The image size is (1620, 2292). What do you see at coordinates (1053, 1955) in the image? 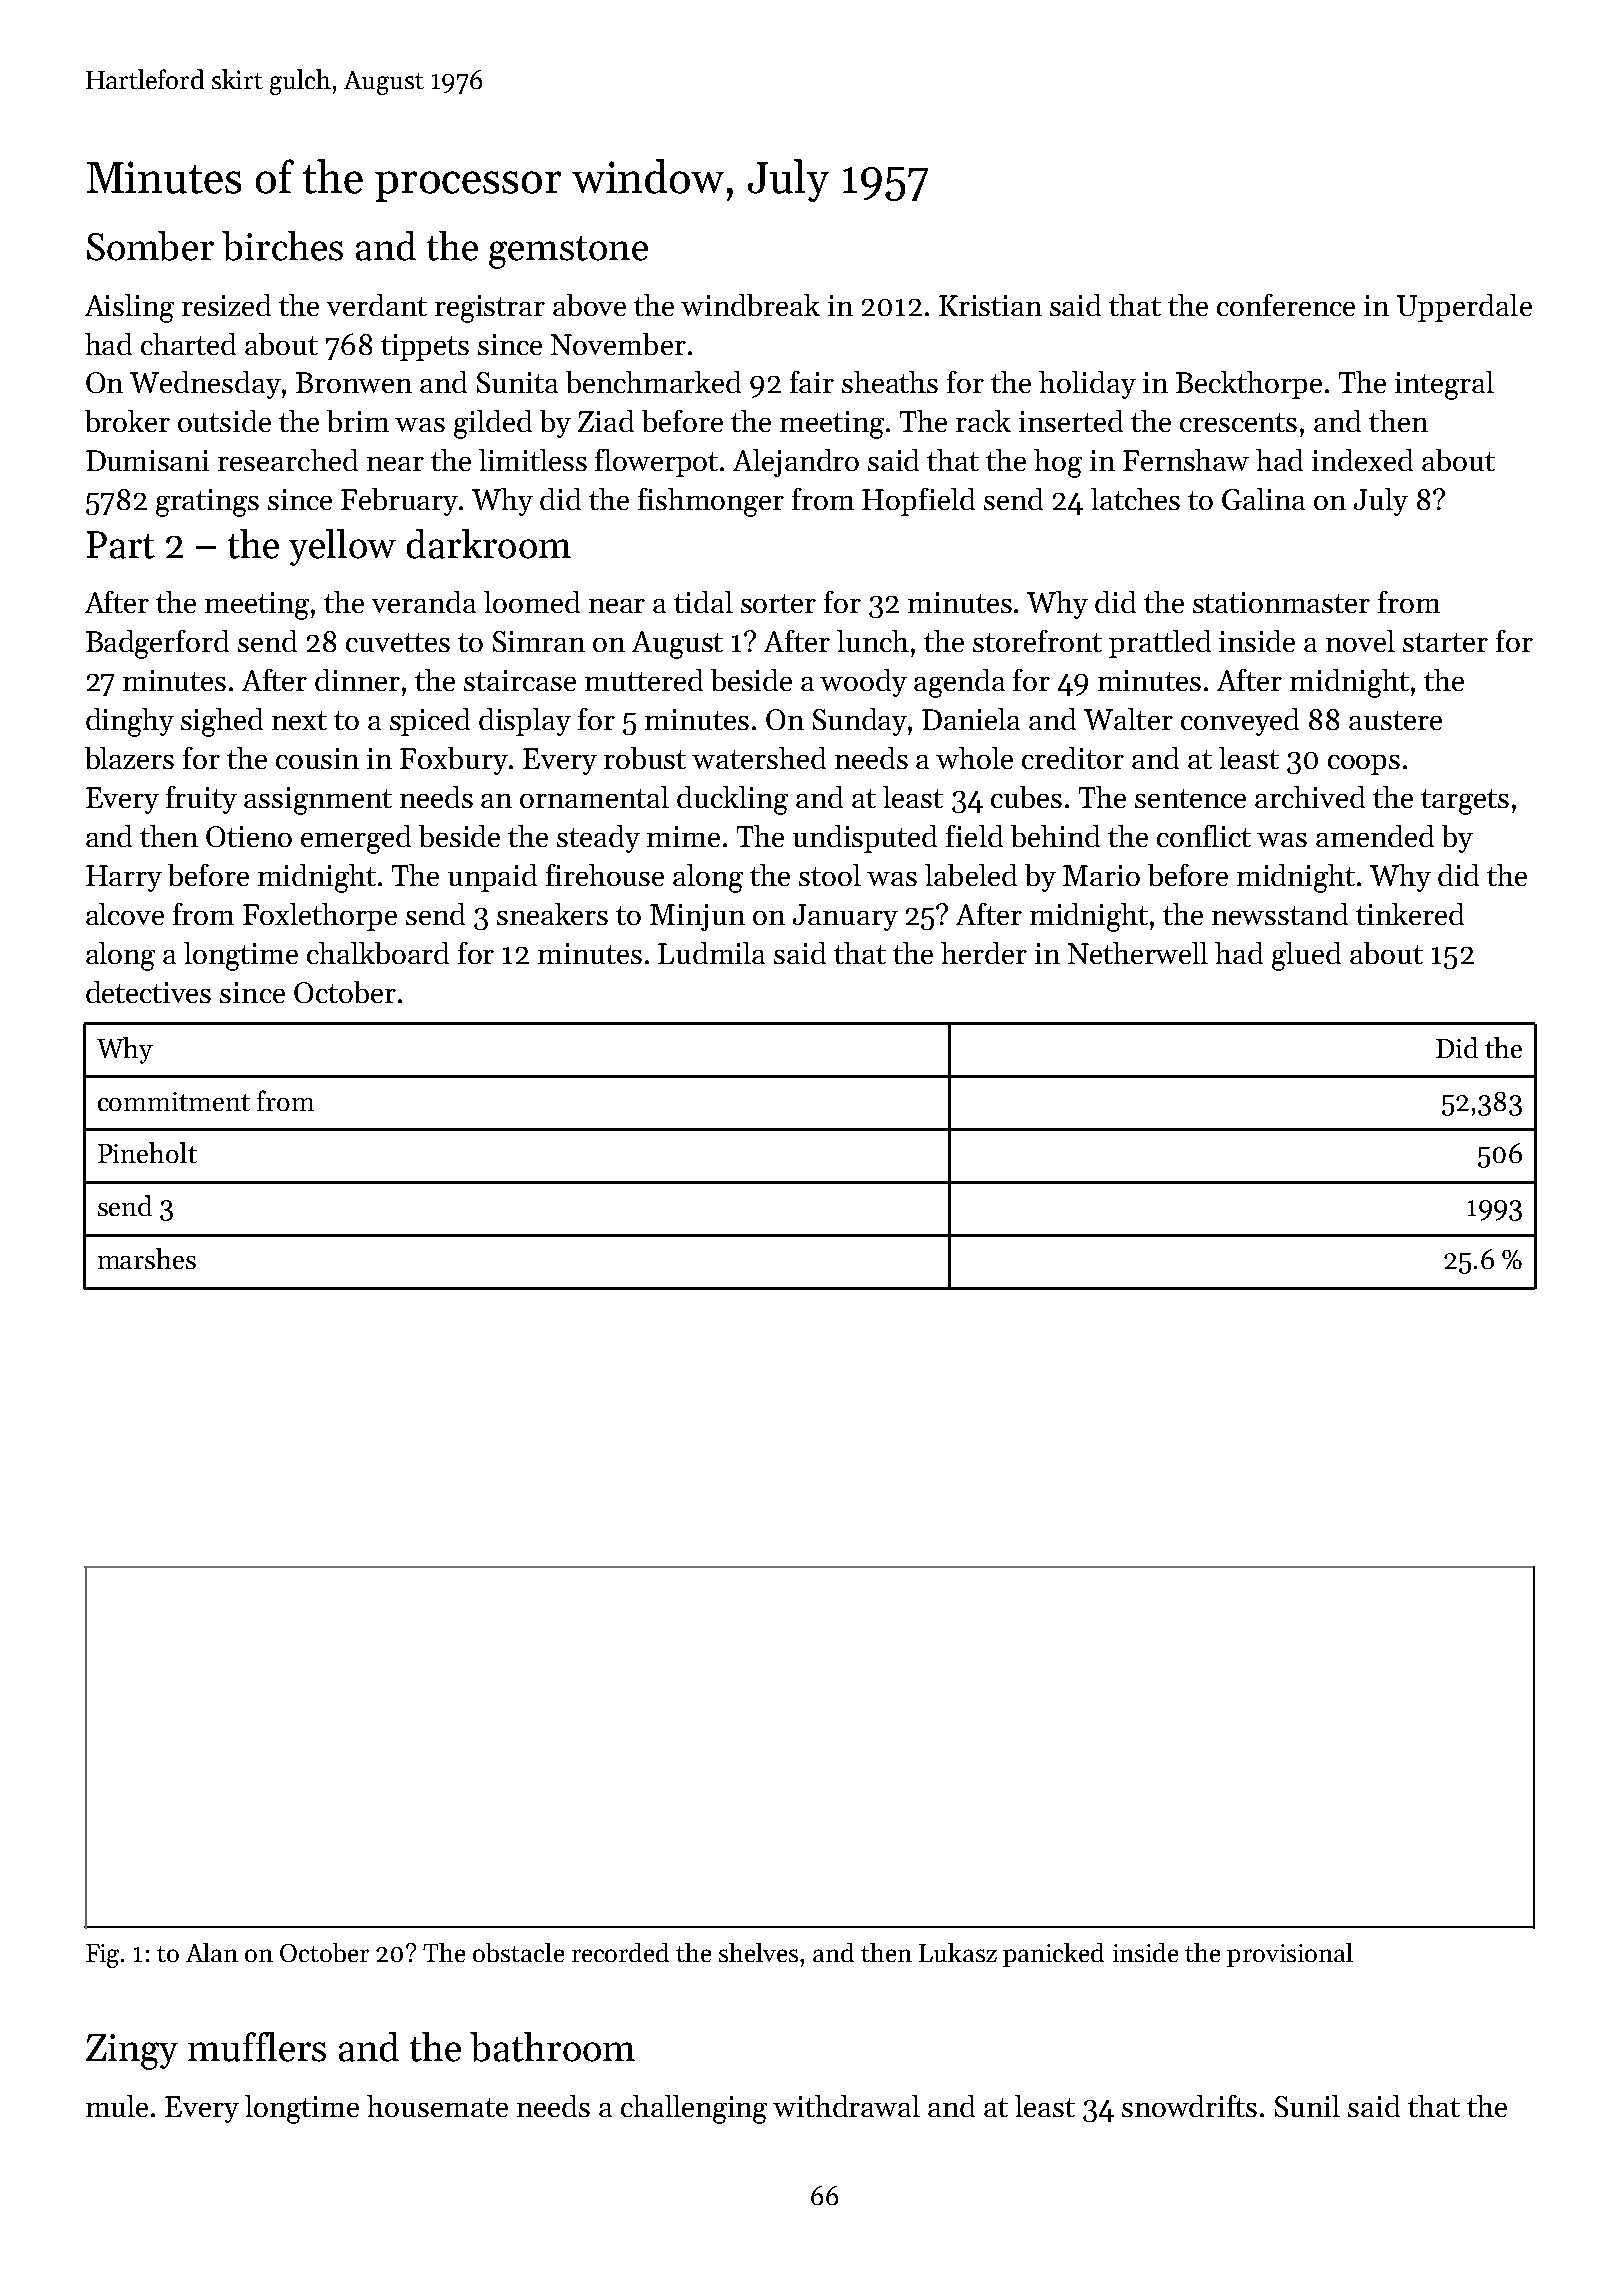
I see `panicked` at bounding box center [1053, 1955].
